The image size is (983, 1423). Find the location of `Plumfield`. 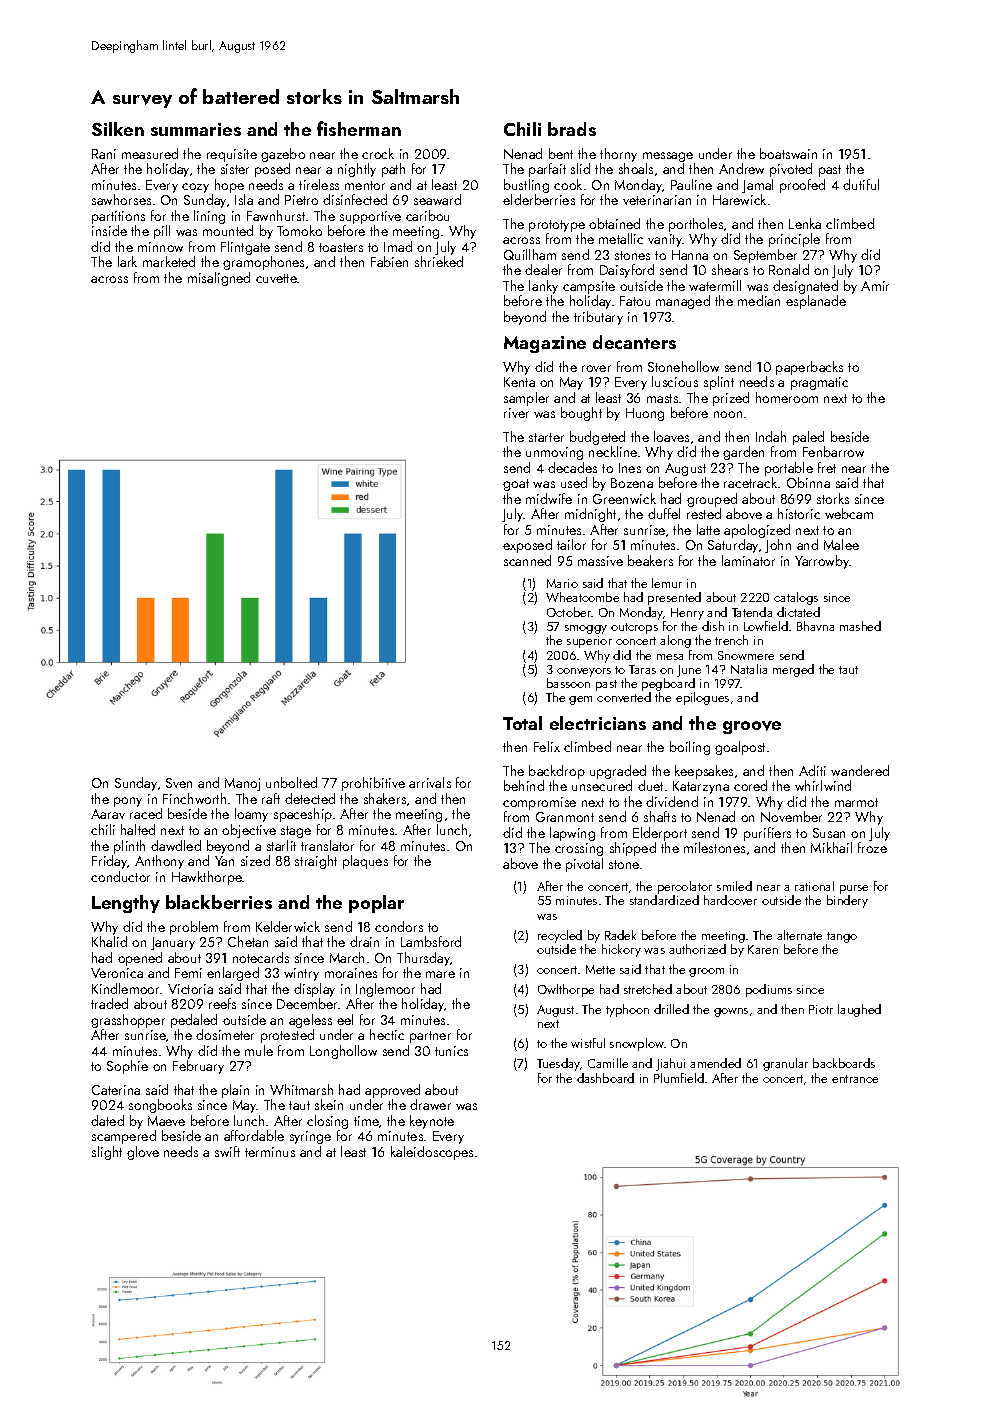

Plumfield is located at coordinates (679, 1078).
